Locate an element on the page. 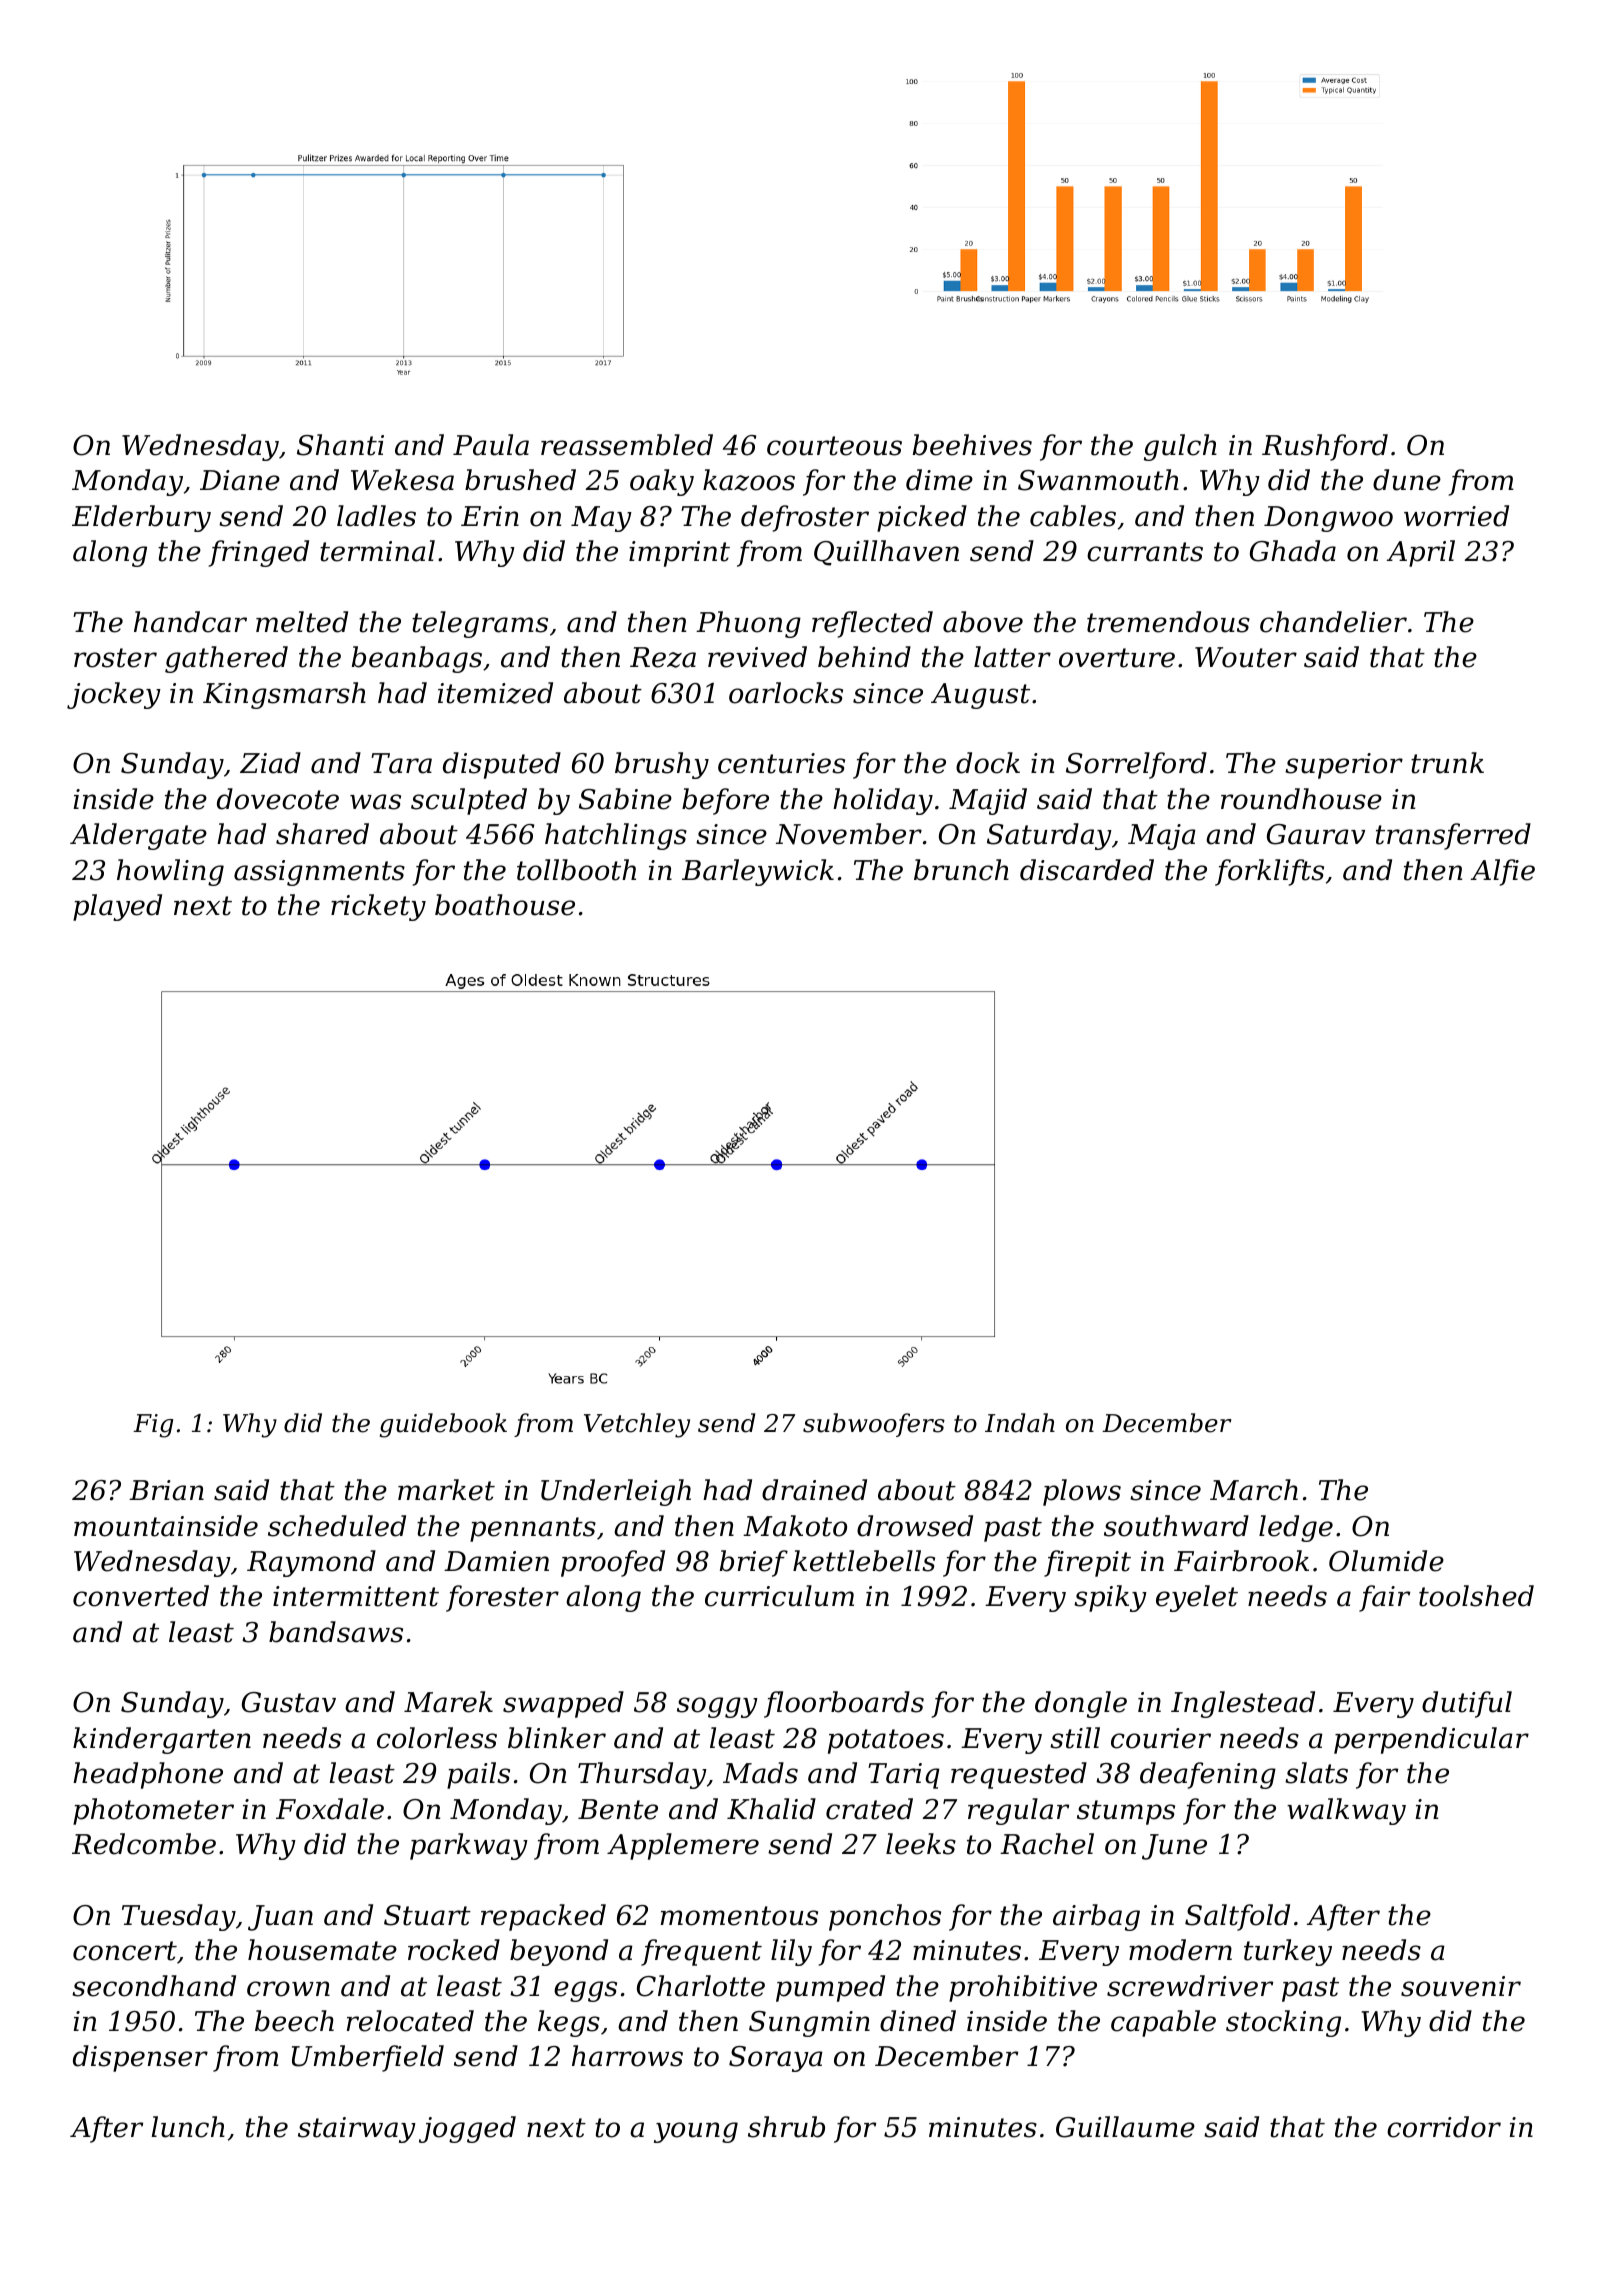  Barleywick is located at coordinates (758, 872).
